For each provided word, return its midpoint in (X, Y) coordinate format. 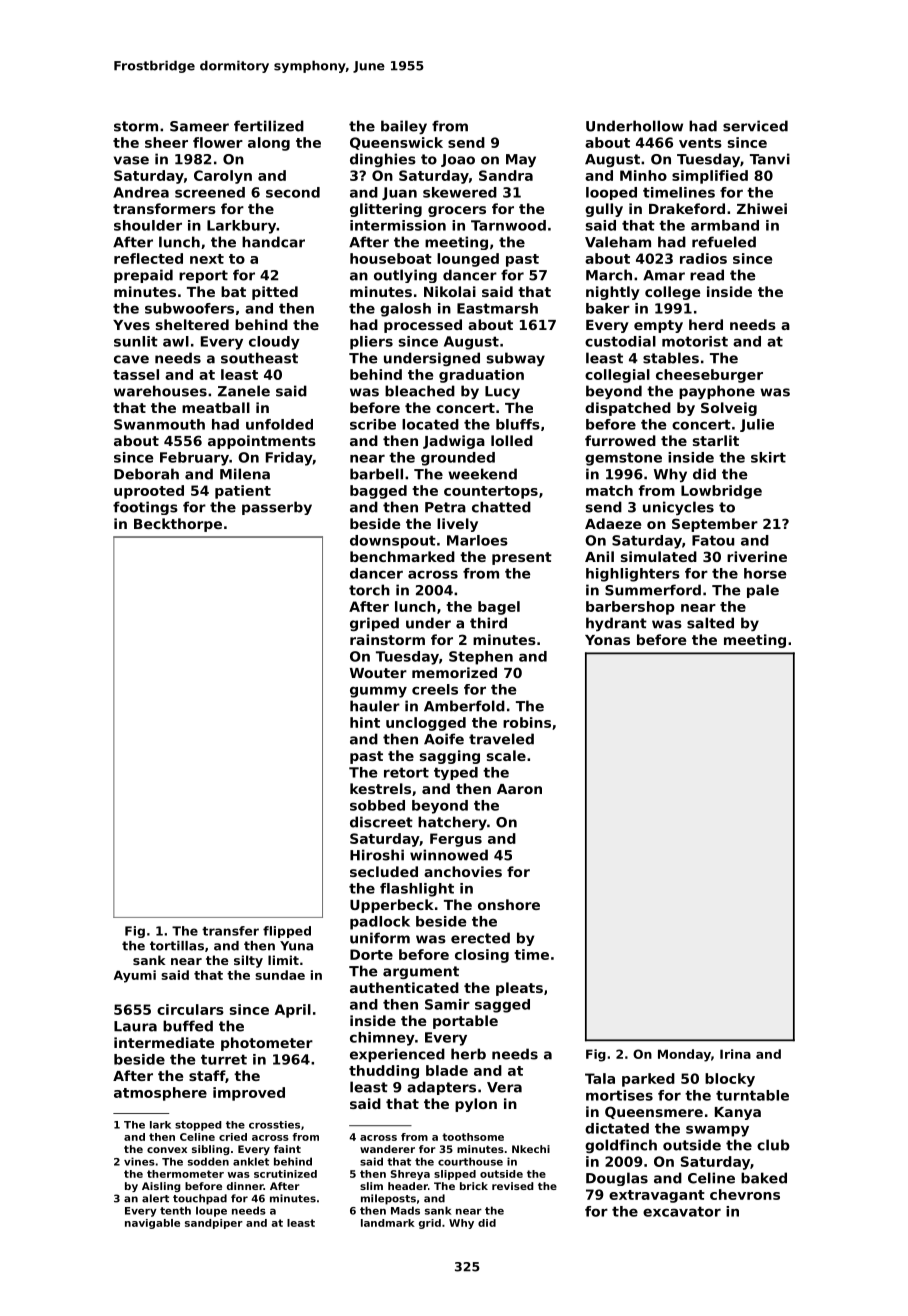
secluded (384, 871)
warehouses (160, 391)
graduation (481, 376)
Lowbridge (721, 492)
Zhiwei (762, 208)
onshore (509, 904)
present (522, 558)
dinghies (383, 160)
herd (706, 324)
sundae (280, 975)
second (293, 192)
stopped (198, 1126)
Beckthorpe (178, 525)
